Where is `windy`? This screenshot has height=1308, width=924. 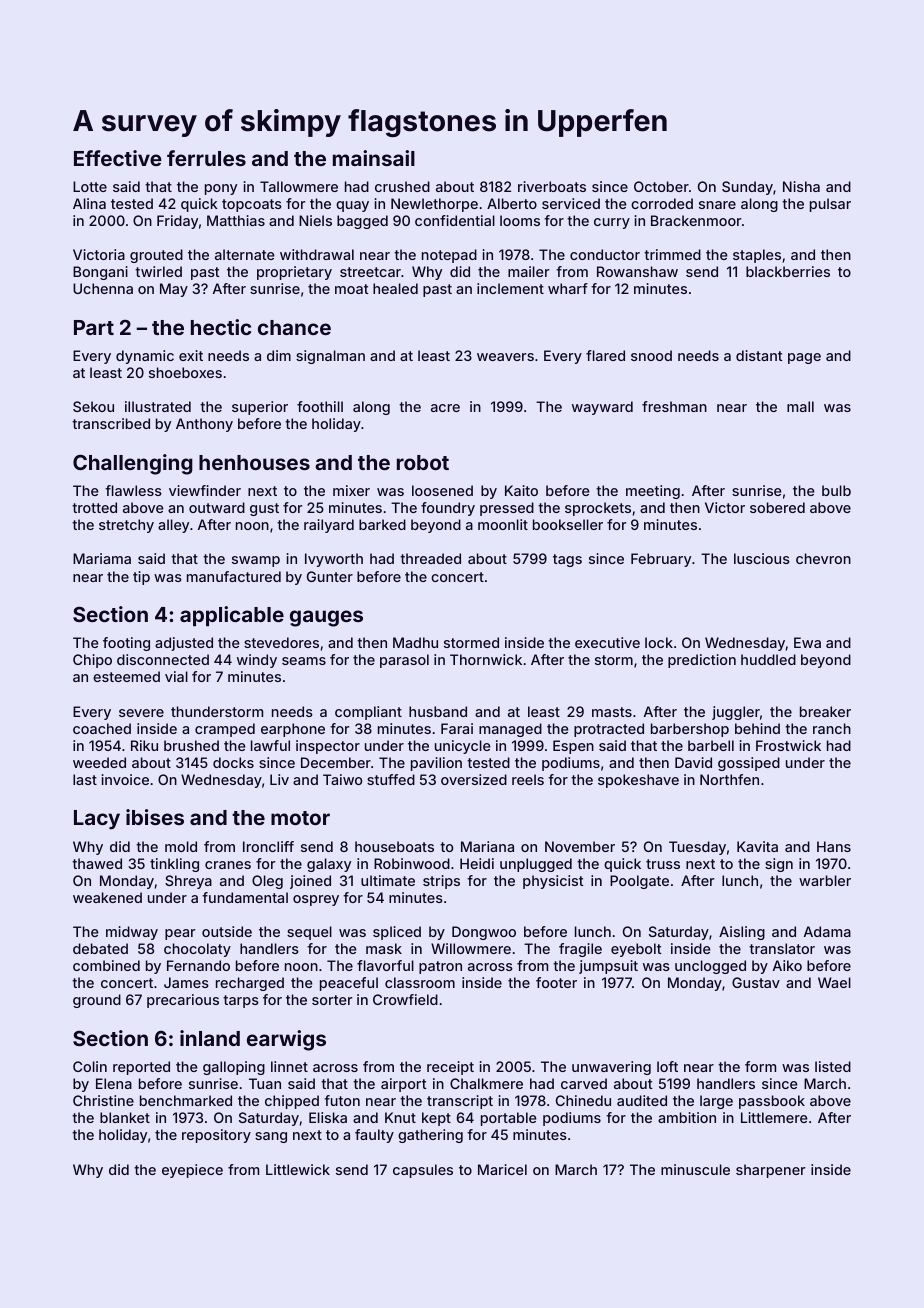 windy is located at coordinates (257, 661).
